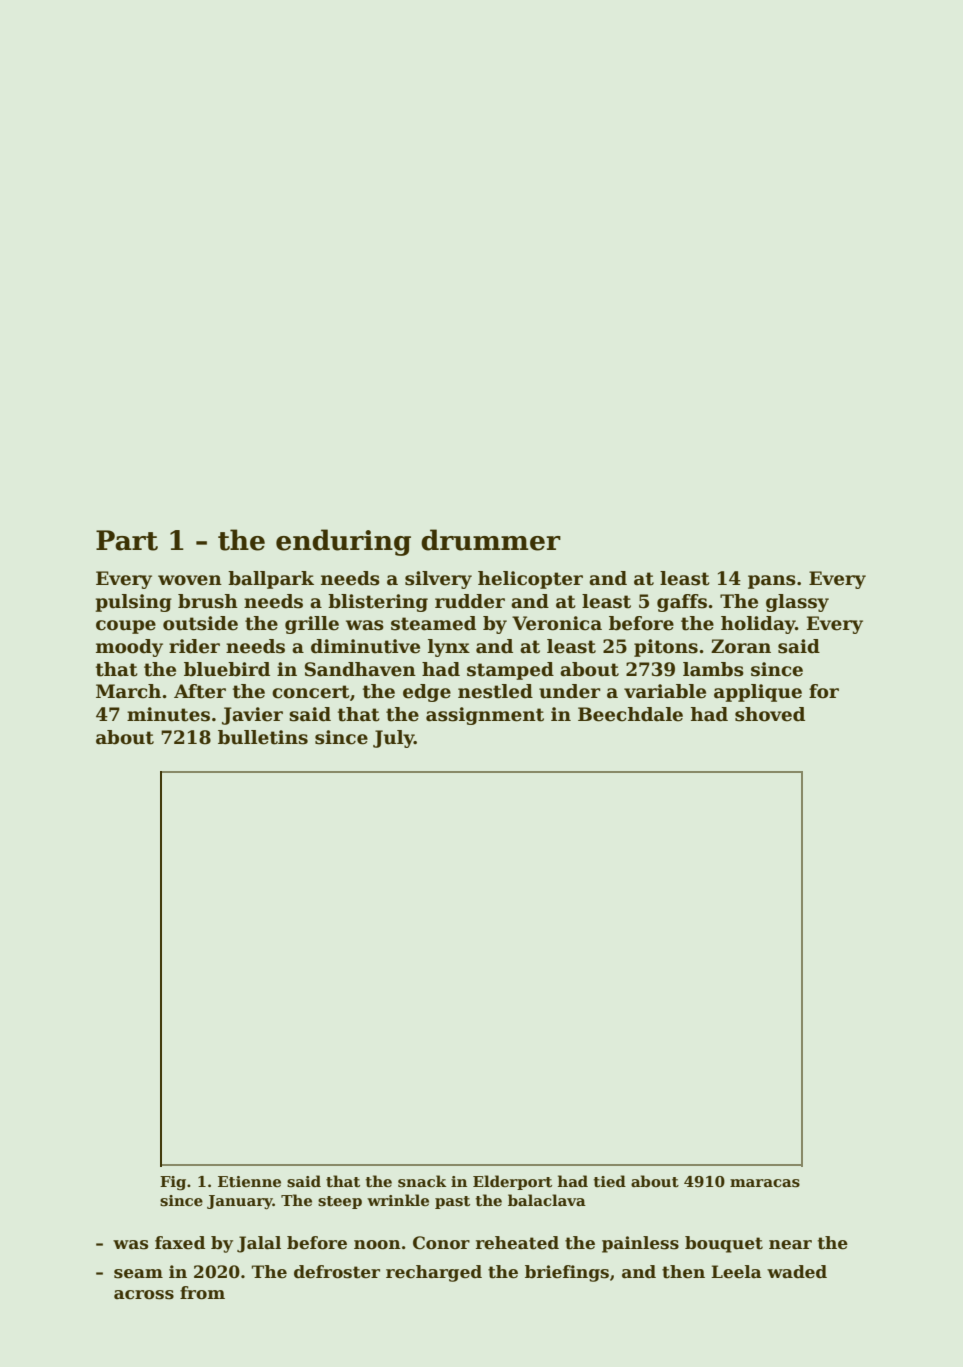  I want to click on gaffs, so click(682, 603).
